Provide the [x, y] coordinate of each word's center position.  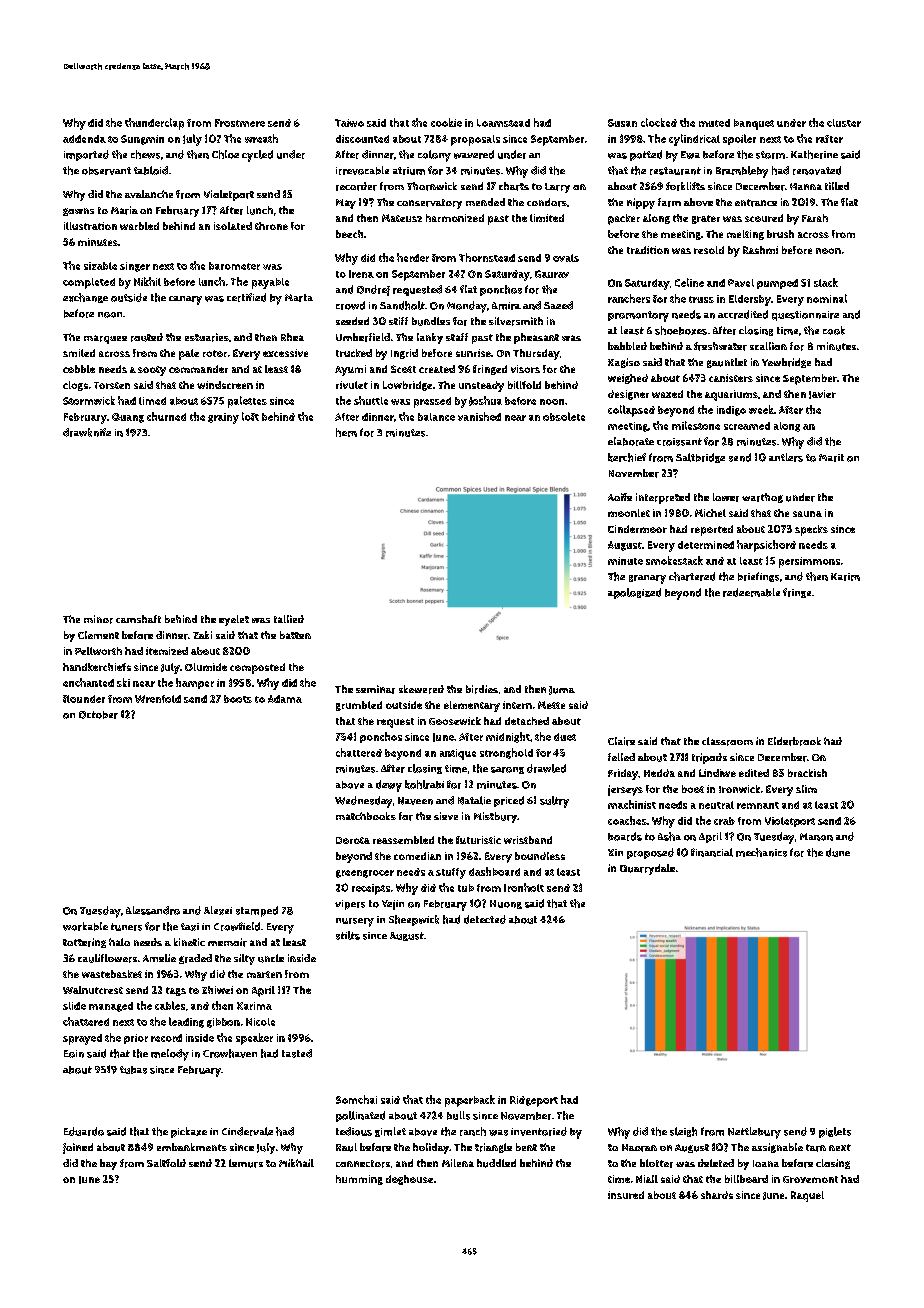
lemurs [246, 1163]
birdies [482, 689]
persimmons [809, 562]
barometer [234, 266]
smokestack [674, 560]
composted [257, 668]
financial [712, 852]
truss [701, 299]
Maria [124, 210]
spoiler [739, 139]
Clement [98, 635]
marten [264, 974]
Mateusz [402, 218]
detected [485, 919]
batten [295, 635]
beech [349, 234]
